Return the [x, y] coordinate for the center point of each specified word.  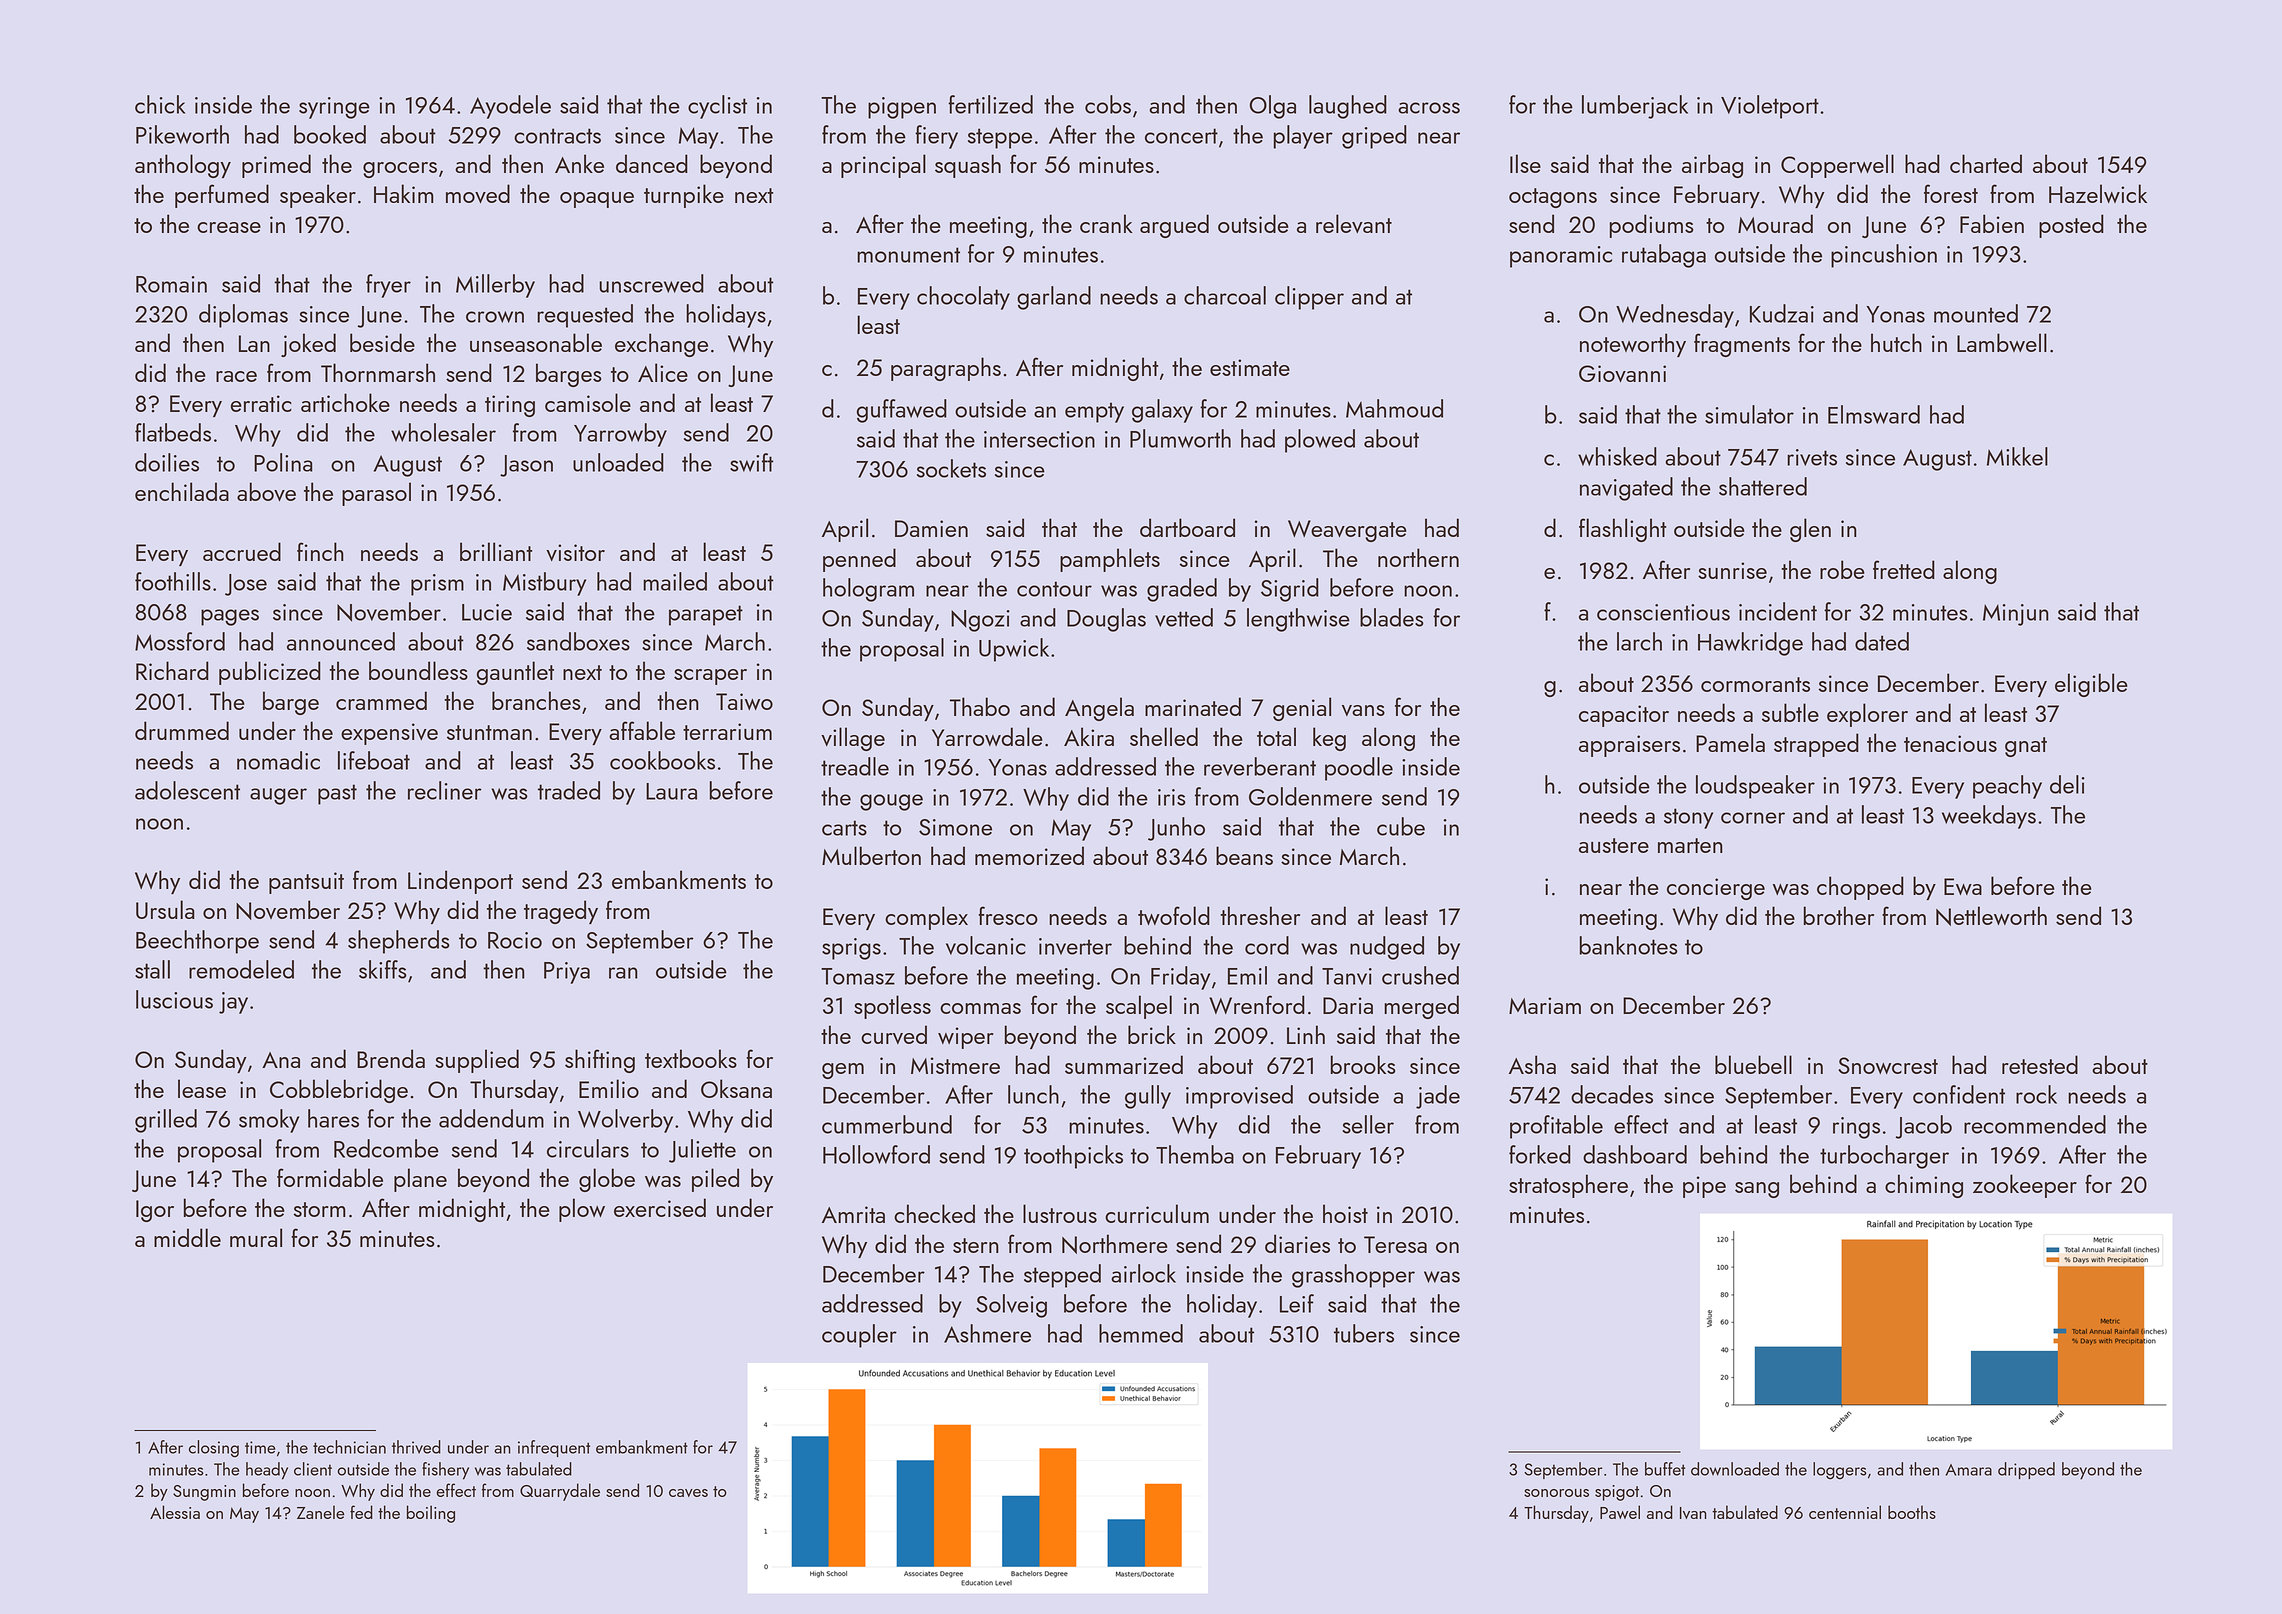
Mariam [1545, 1005]
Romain [171, 284]
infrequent [554, 1448]
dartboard [1187, 527]
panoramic [1561, 257]
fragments [1742, 345]
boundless [418, 670]
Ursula [165, 909]
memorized [1029, 855]
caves [688, 1493]
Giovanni [1622, 373]
